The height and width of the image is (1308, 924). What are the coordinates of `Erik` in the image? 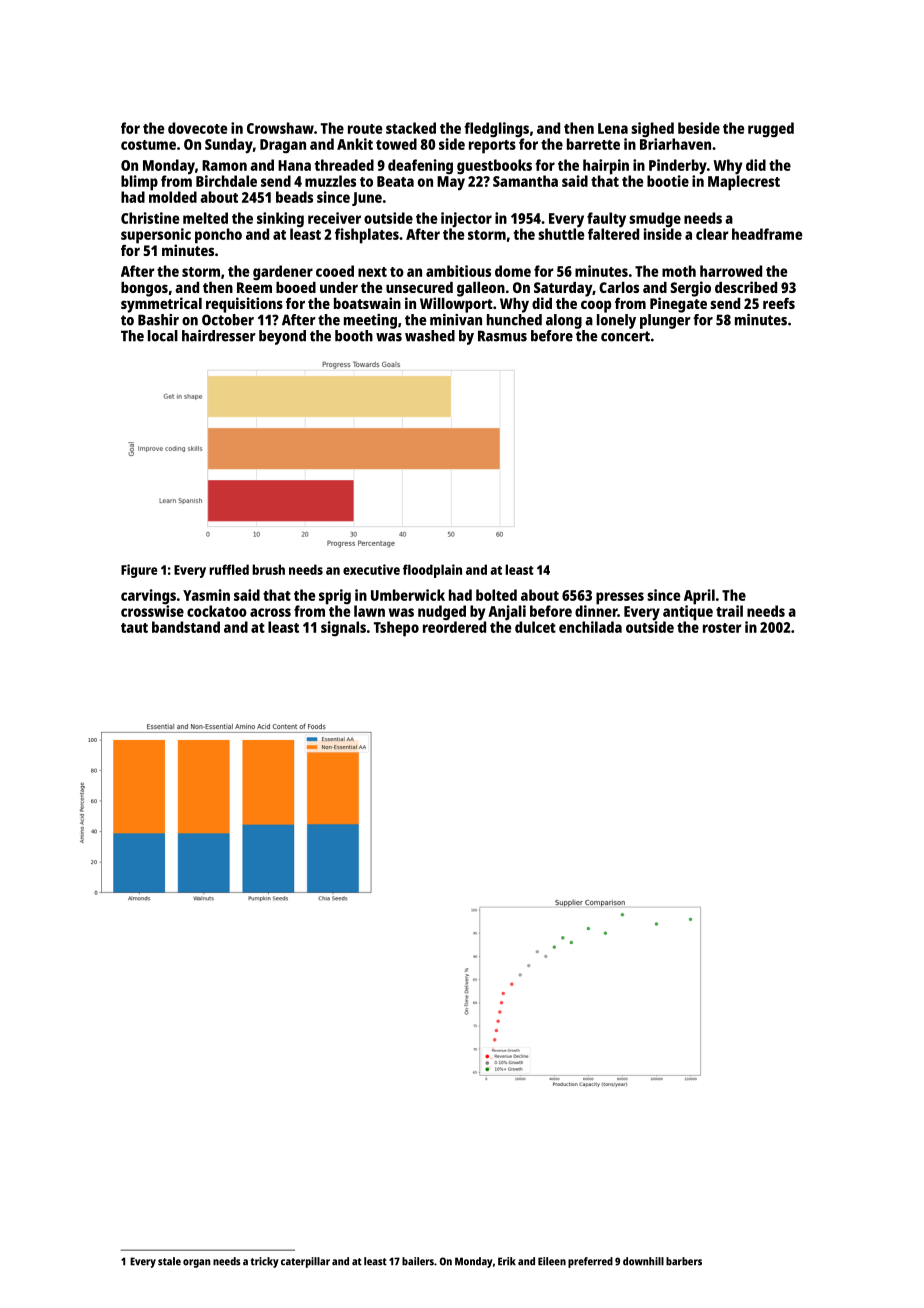 It's located at (507, 1261).
